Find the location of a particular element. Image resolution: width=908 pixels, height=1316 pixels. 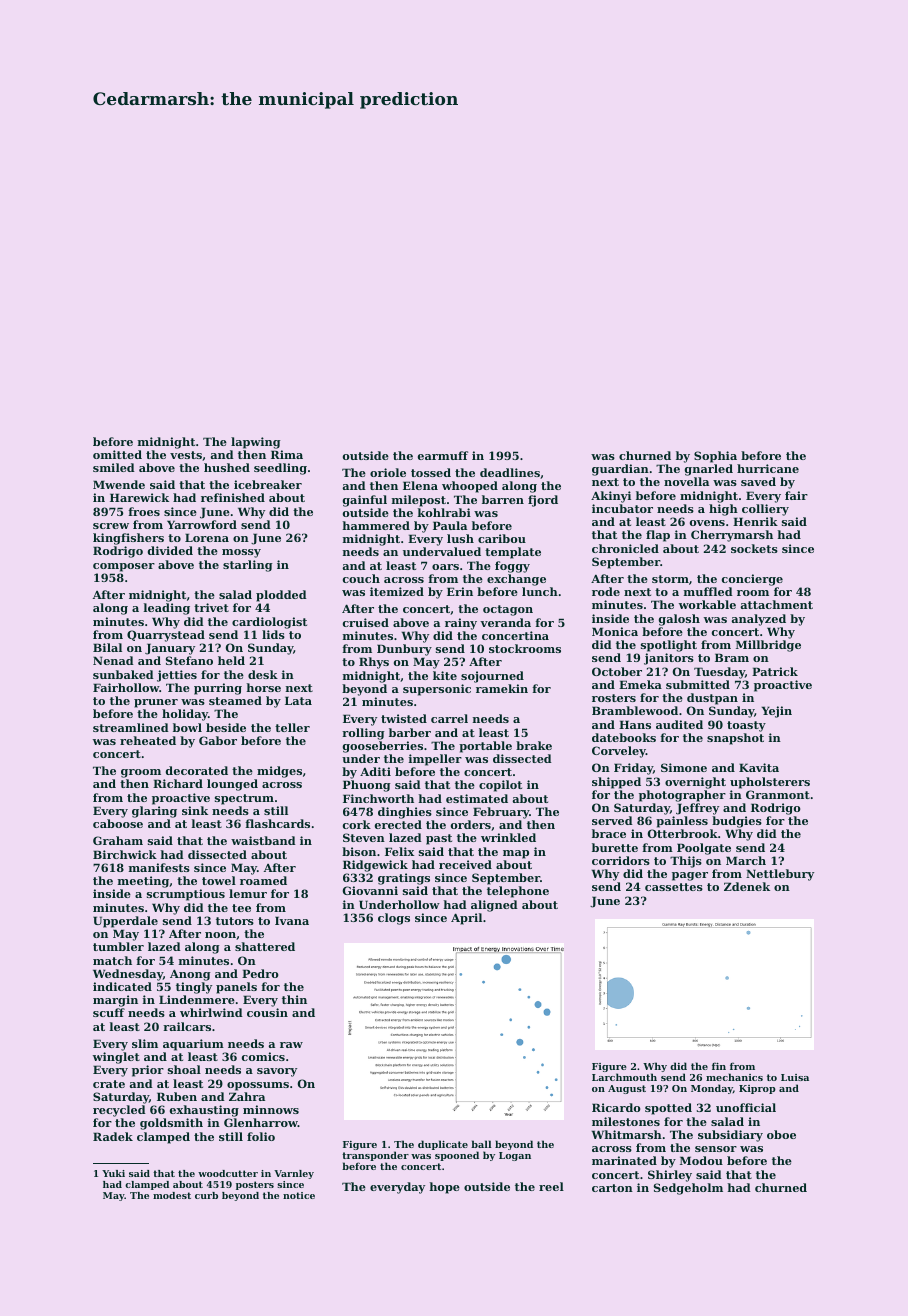

Varnley is located at coordinates (294, 1174).
